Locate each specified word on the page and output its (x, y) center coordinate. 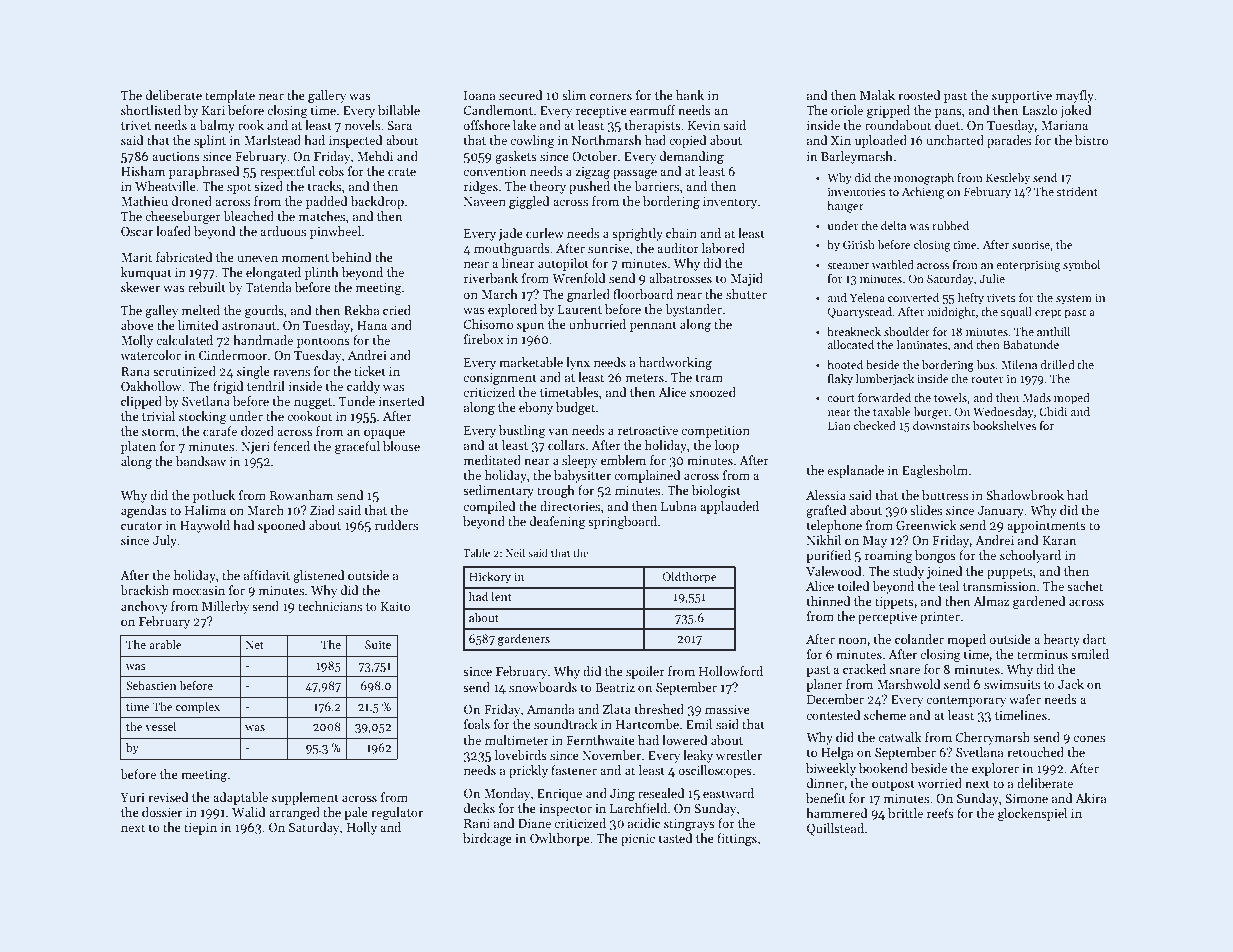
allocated (851, 344)
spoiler (645, 672)
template (230, 96)
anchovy (144, 607)
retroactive (648, 430)
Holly (362, 828)
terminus (1042, 654)
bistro (1091, 140)
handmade (263, 340)
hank (690, 95)
